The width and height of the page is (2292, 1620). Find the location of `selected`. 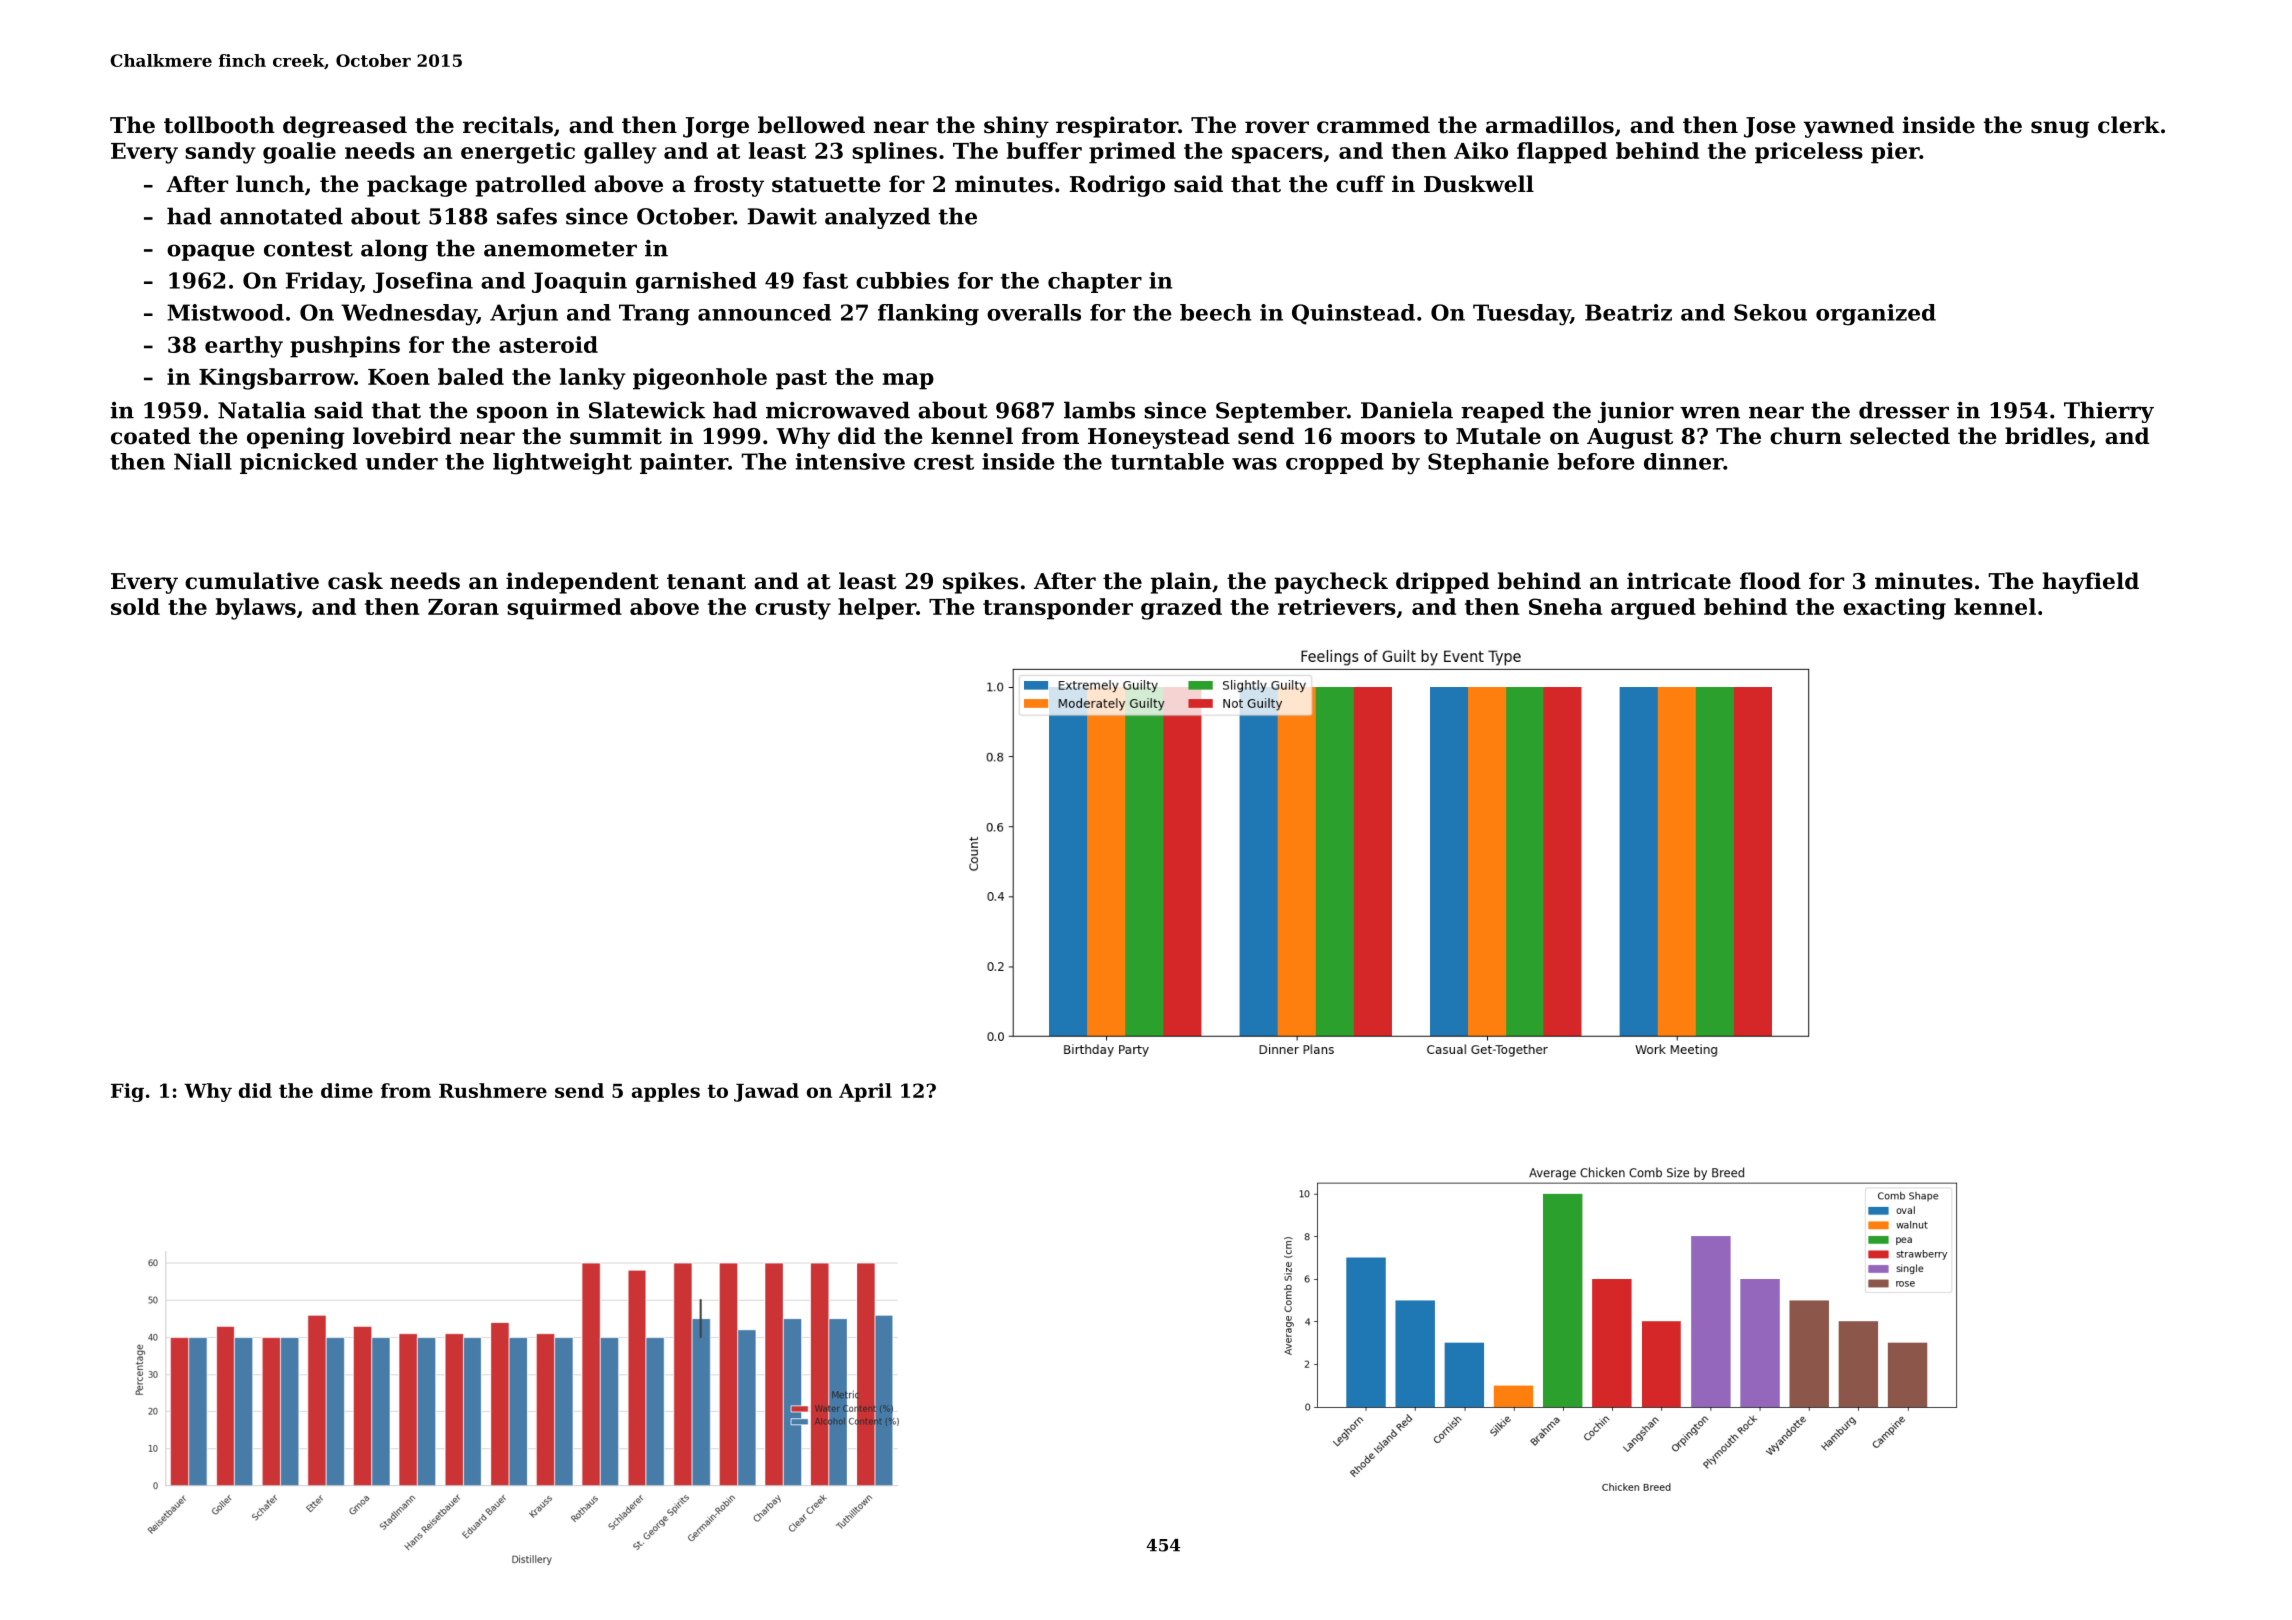

selected is located at coordinates (1900, 436).
